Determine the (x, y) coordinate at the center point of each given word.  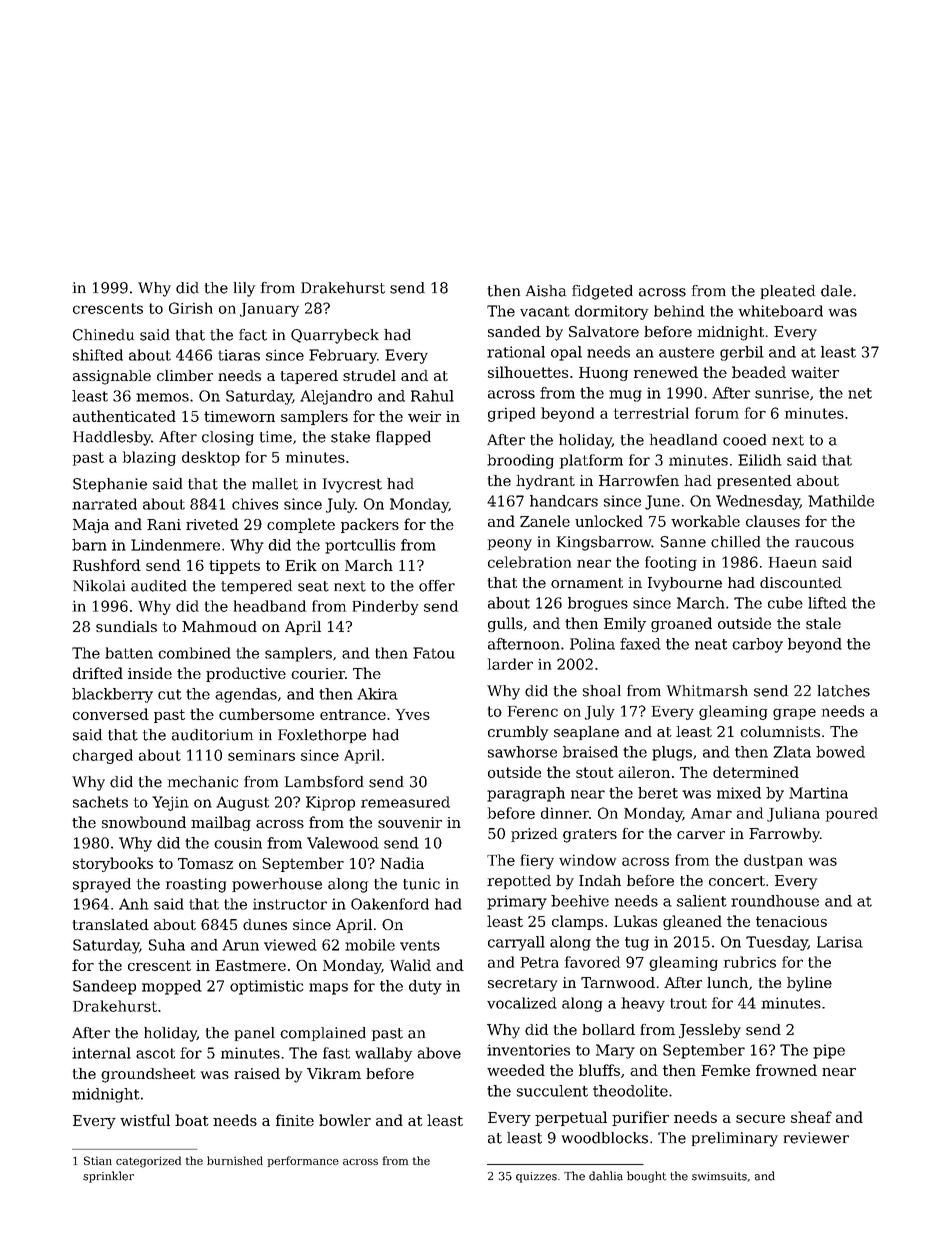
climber (185, 375)
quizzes (536, 1177)
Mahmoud (219, 626)
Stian (98, 1160)
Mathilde (841, 501)
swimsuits (719, 1176)
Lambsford (324, 782)
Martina (818, 793)
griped (511, 414)
